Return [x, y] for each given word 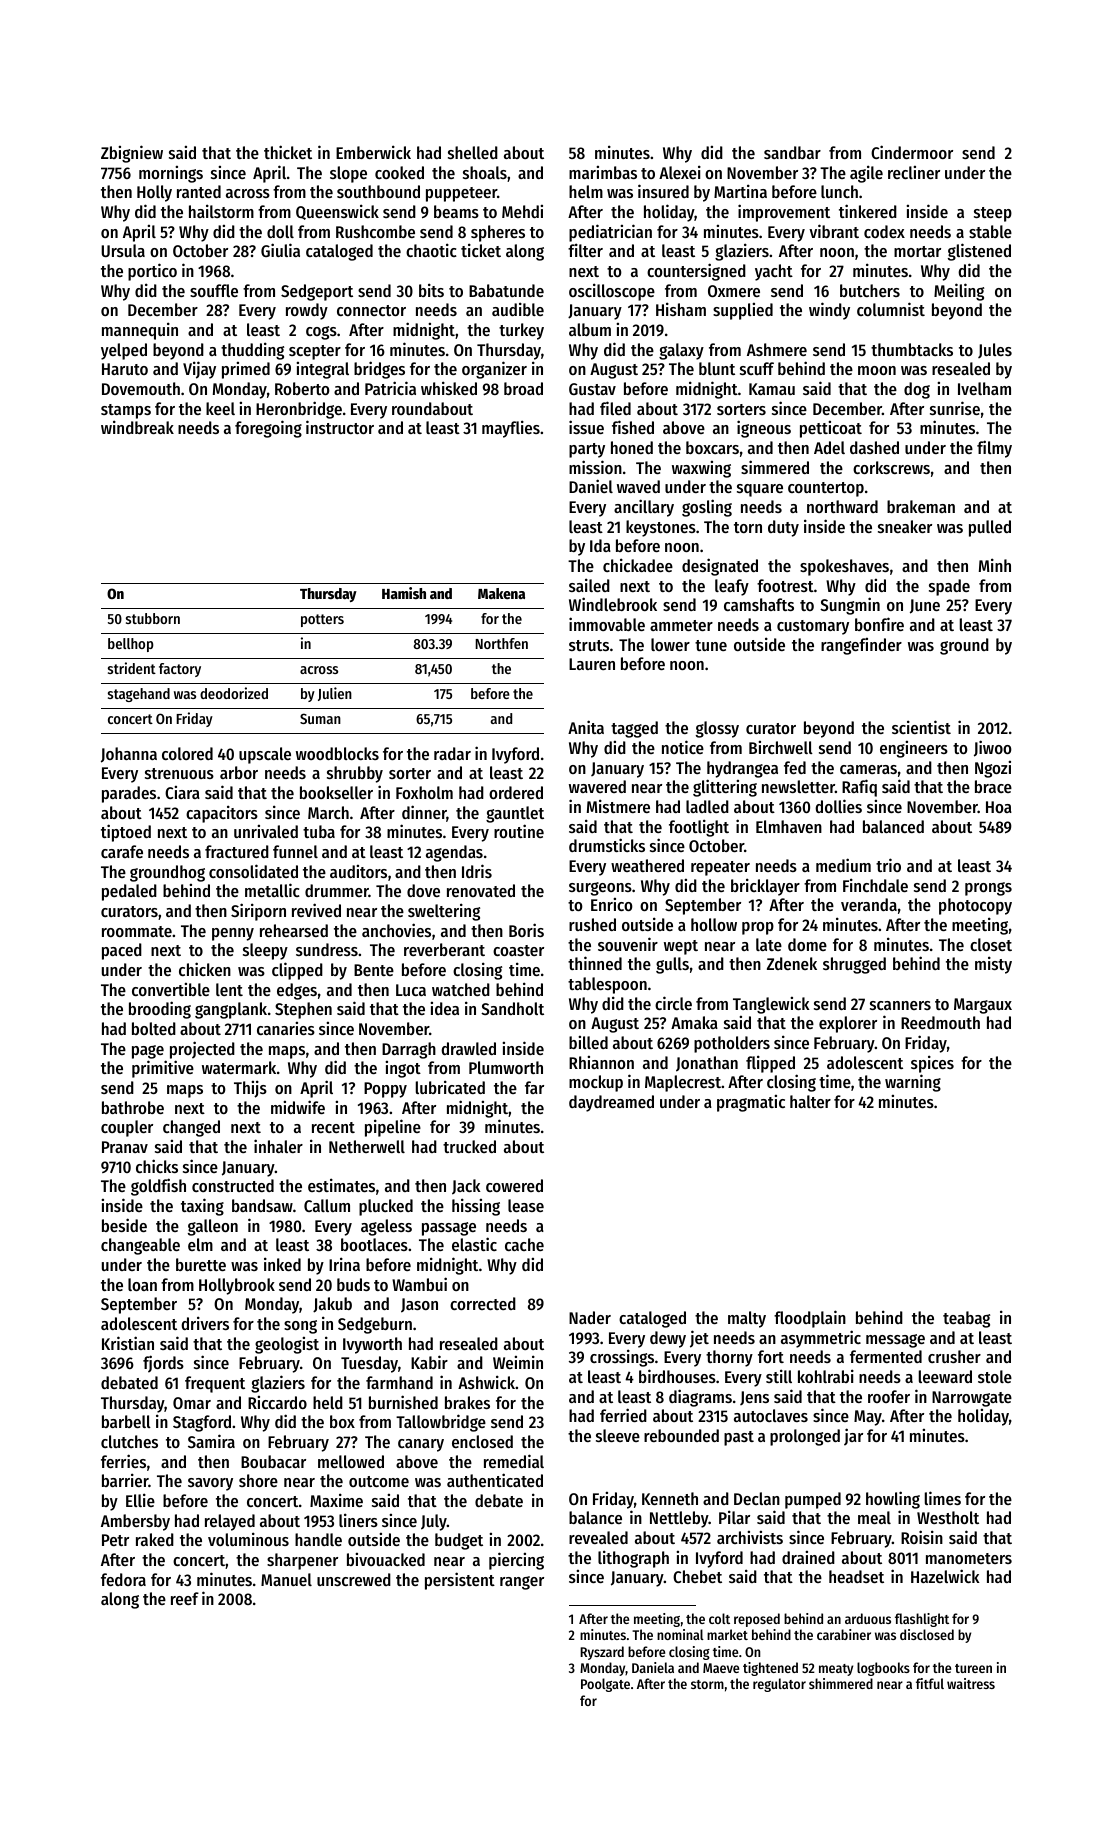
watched [461, 989]
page [148, 1052]
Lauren [592, 664]
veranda [869, 904]
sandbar [792, 152]
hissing [476, 1207]
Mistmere [618, 806]
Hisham [681, 309]
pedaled [129, 892]
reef [185, 1598]
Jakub [332, 1305]
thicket [288, 152]
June [925, 606]
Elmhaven [789, 826]
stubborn [153, 618]
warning [913, 1083]
